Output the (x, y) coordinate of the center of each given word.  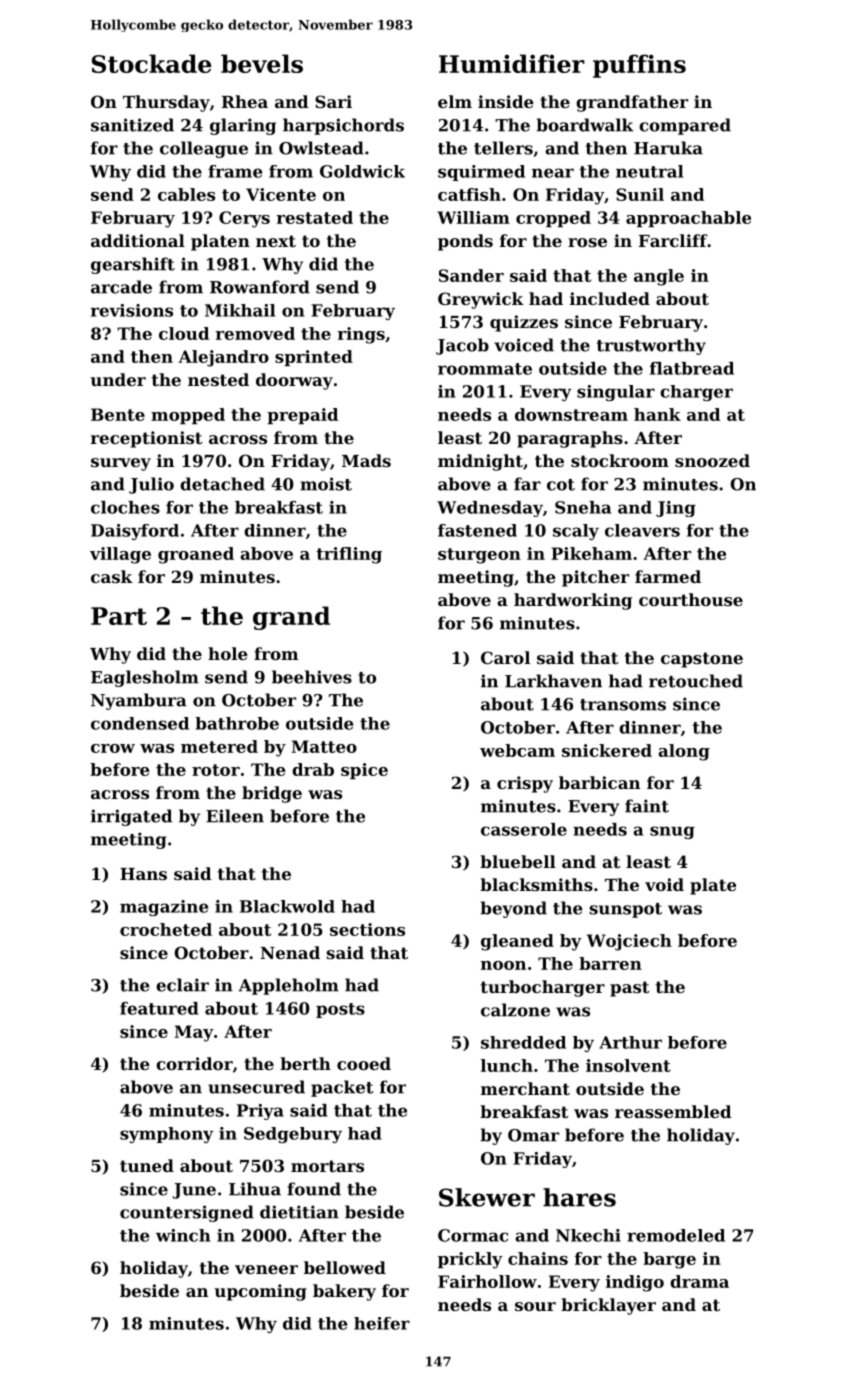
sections (367, 929)
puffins (639, 66)
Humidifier (512, 63)
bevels (262, 63)
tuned (147, 1165)
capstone (702, 660)
